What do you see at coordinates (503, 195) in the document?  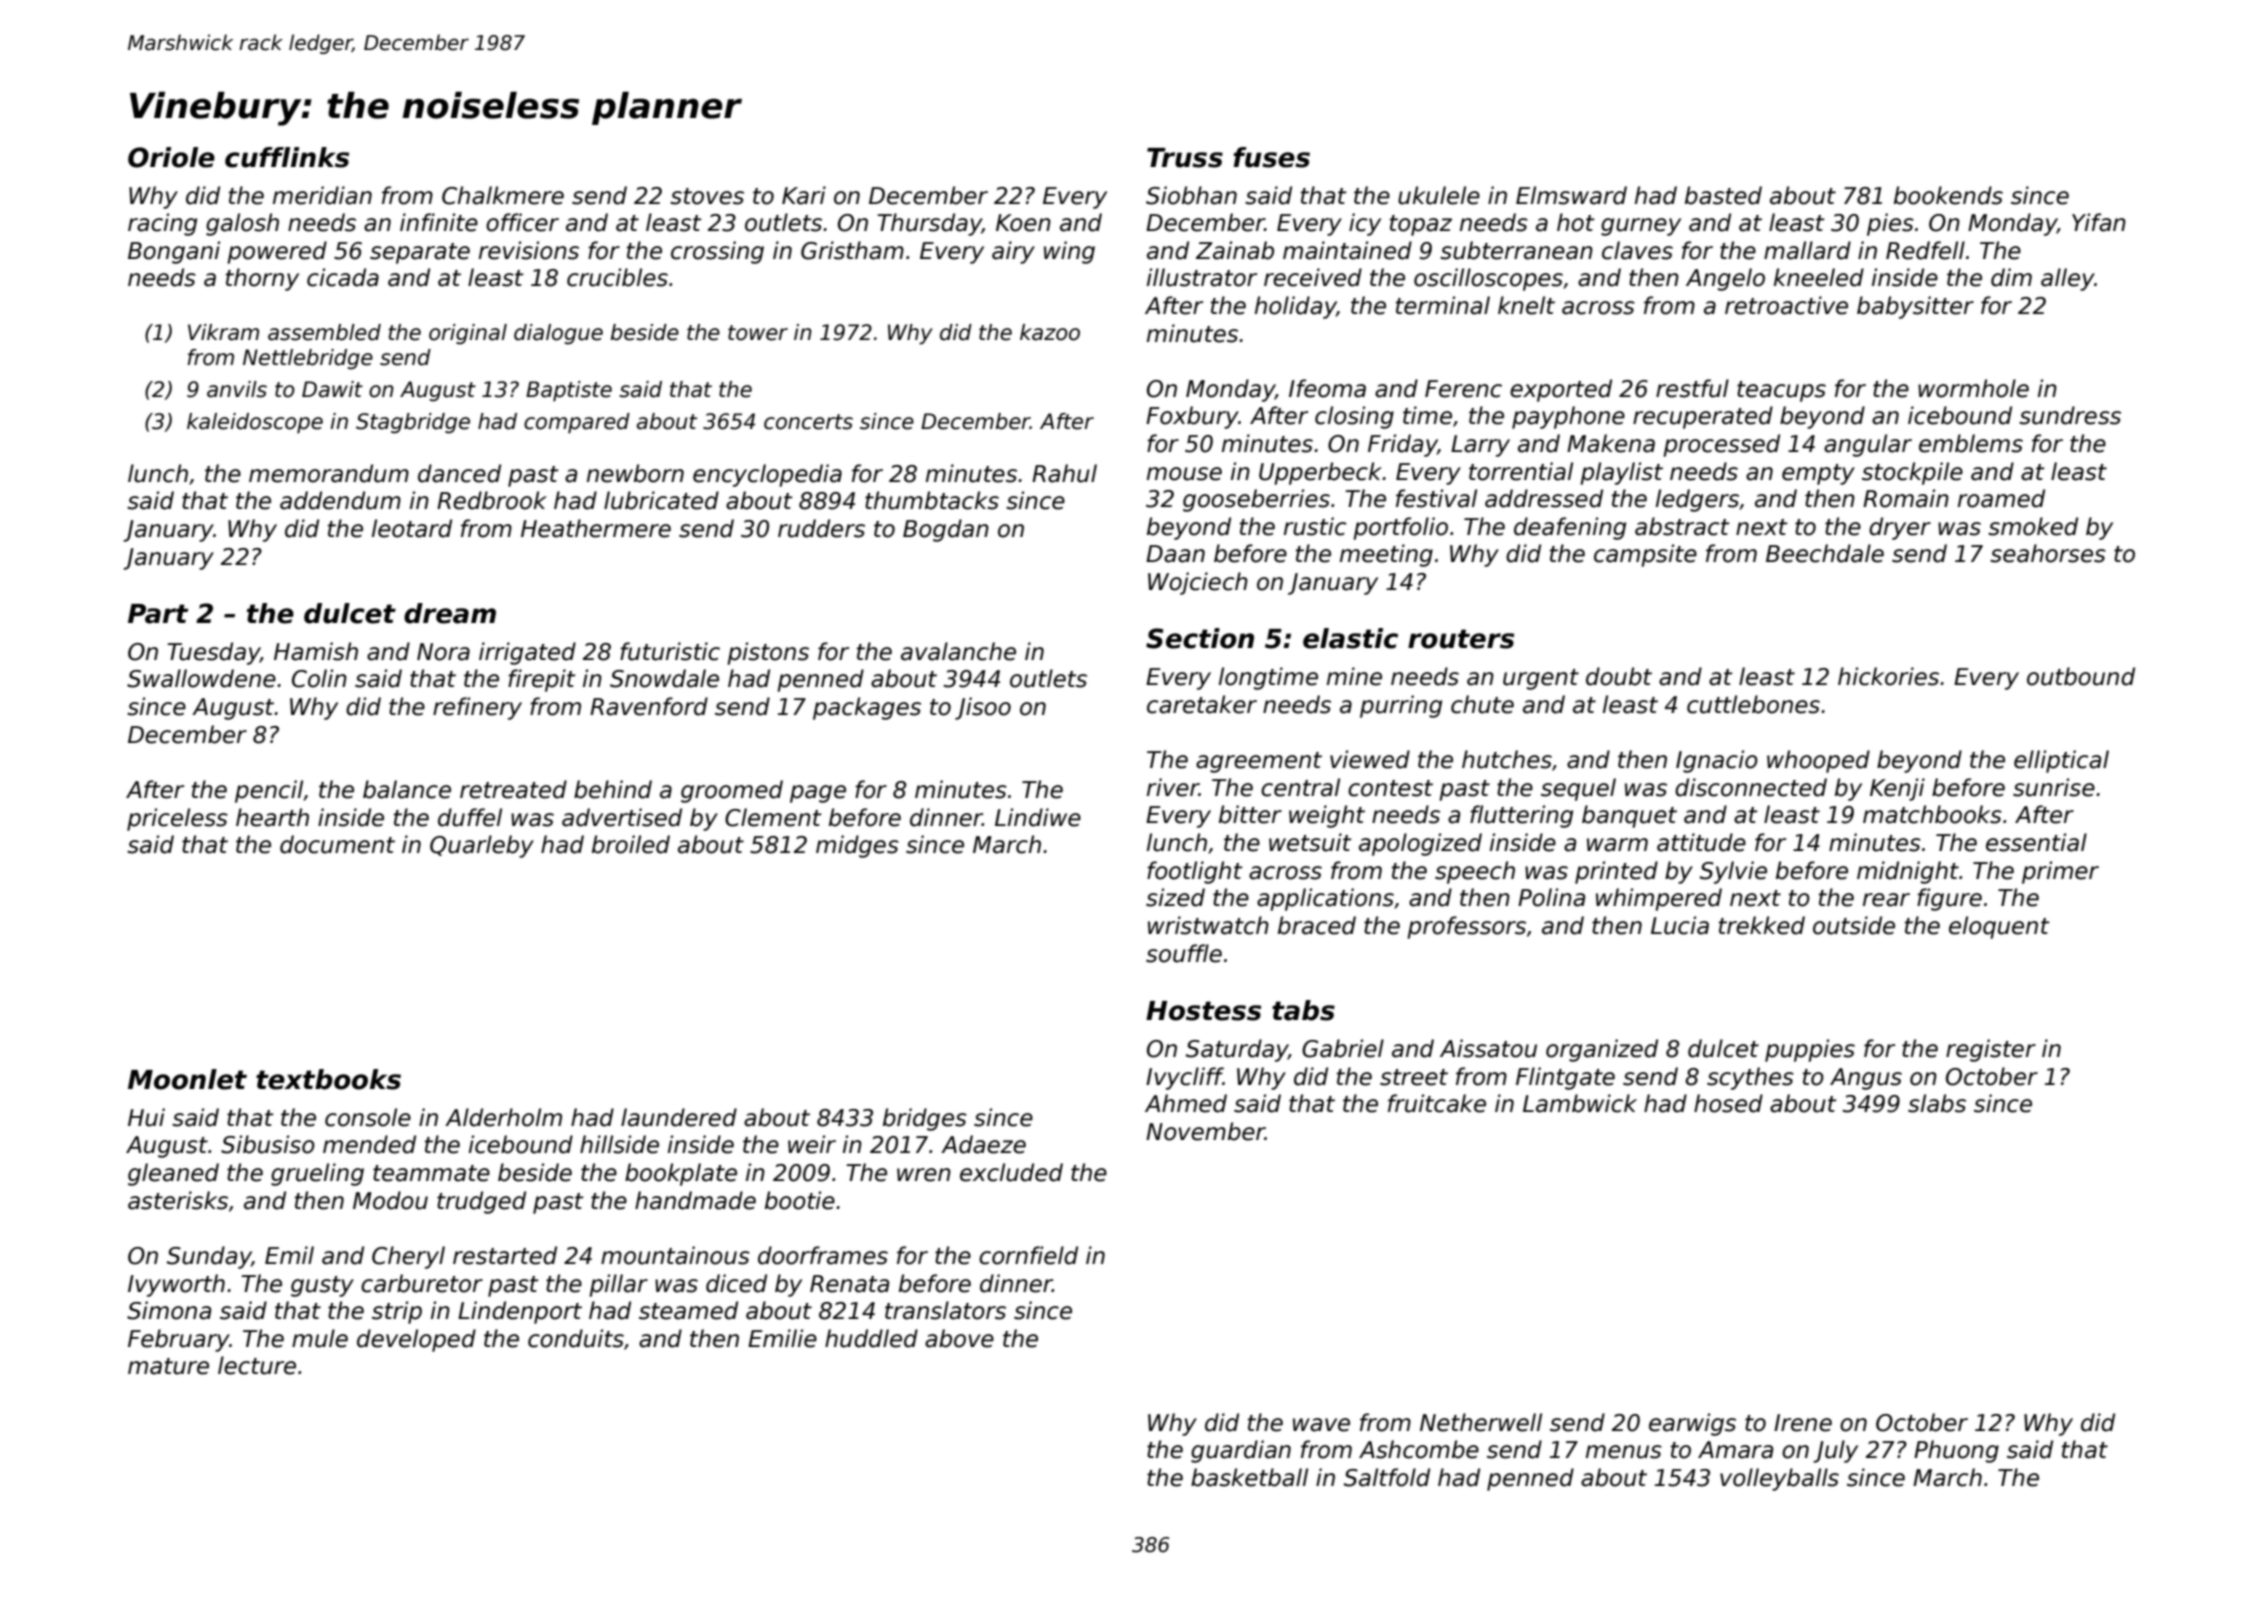 I see `Chalkmere` at bounding box center [503, 195].
